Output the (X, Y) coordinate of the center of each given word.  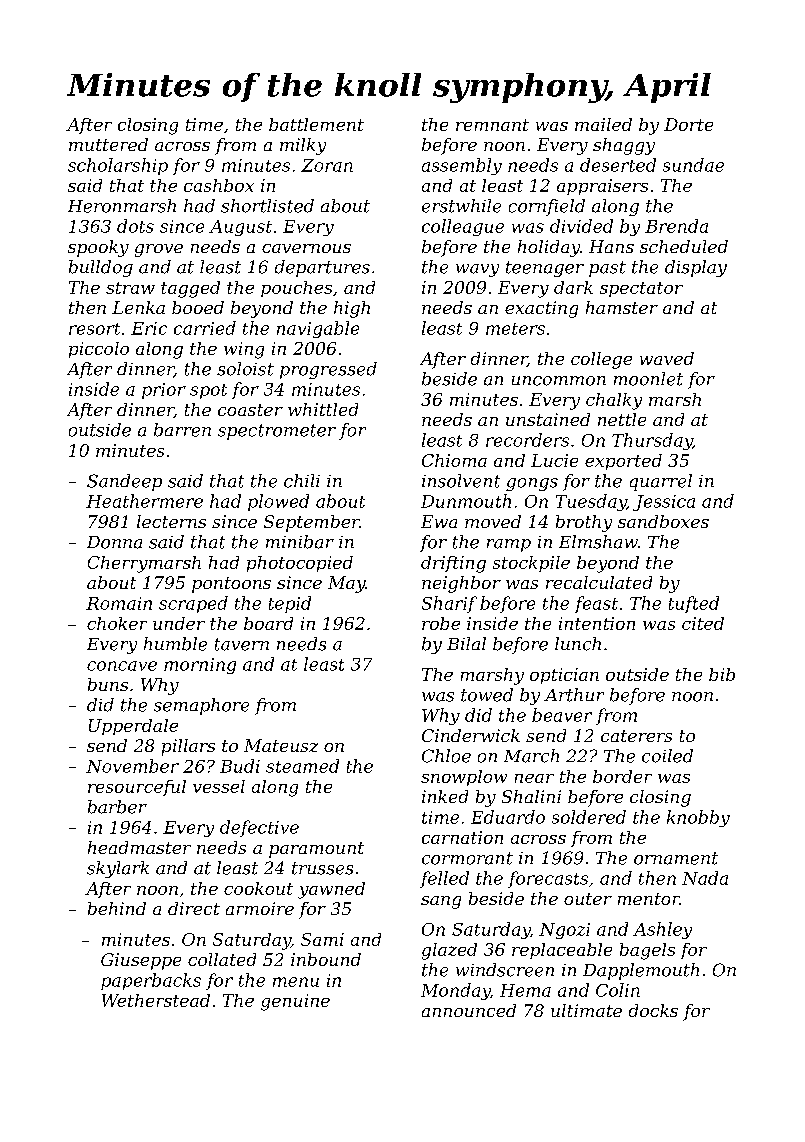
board (268, 623)
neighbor (461, 584)
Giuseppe (141, 961)
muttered (108, 144)
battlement (316, 124)
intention (597, 623)
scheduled (684, 246)
